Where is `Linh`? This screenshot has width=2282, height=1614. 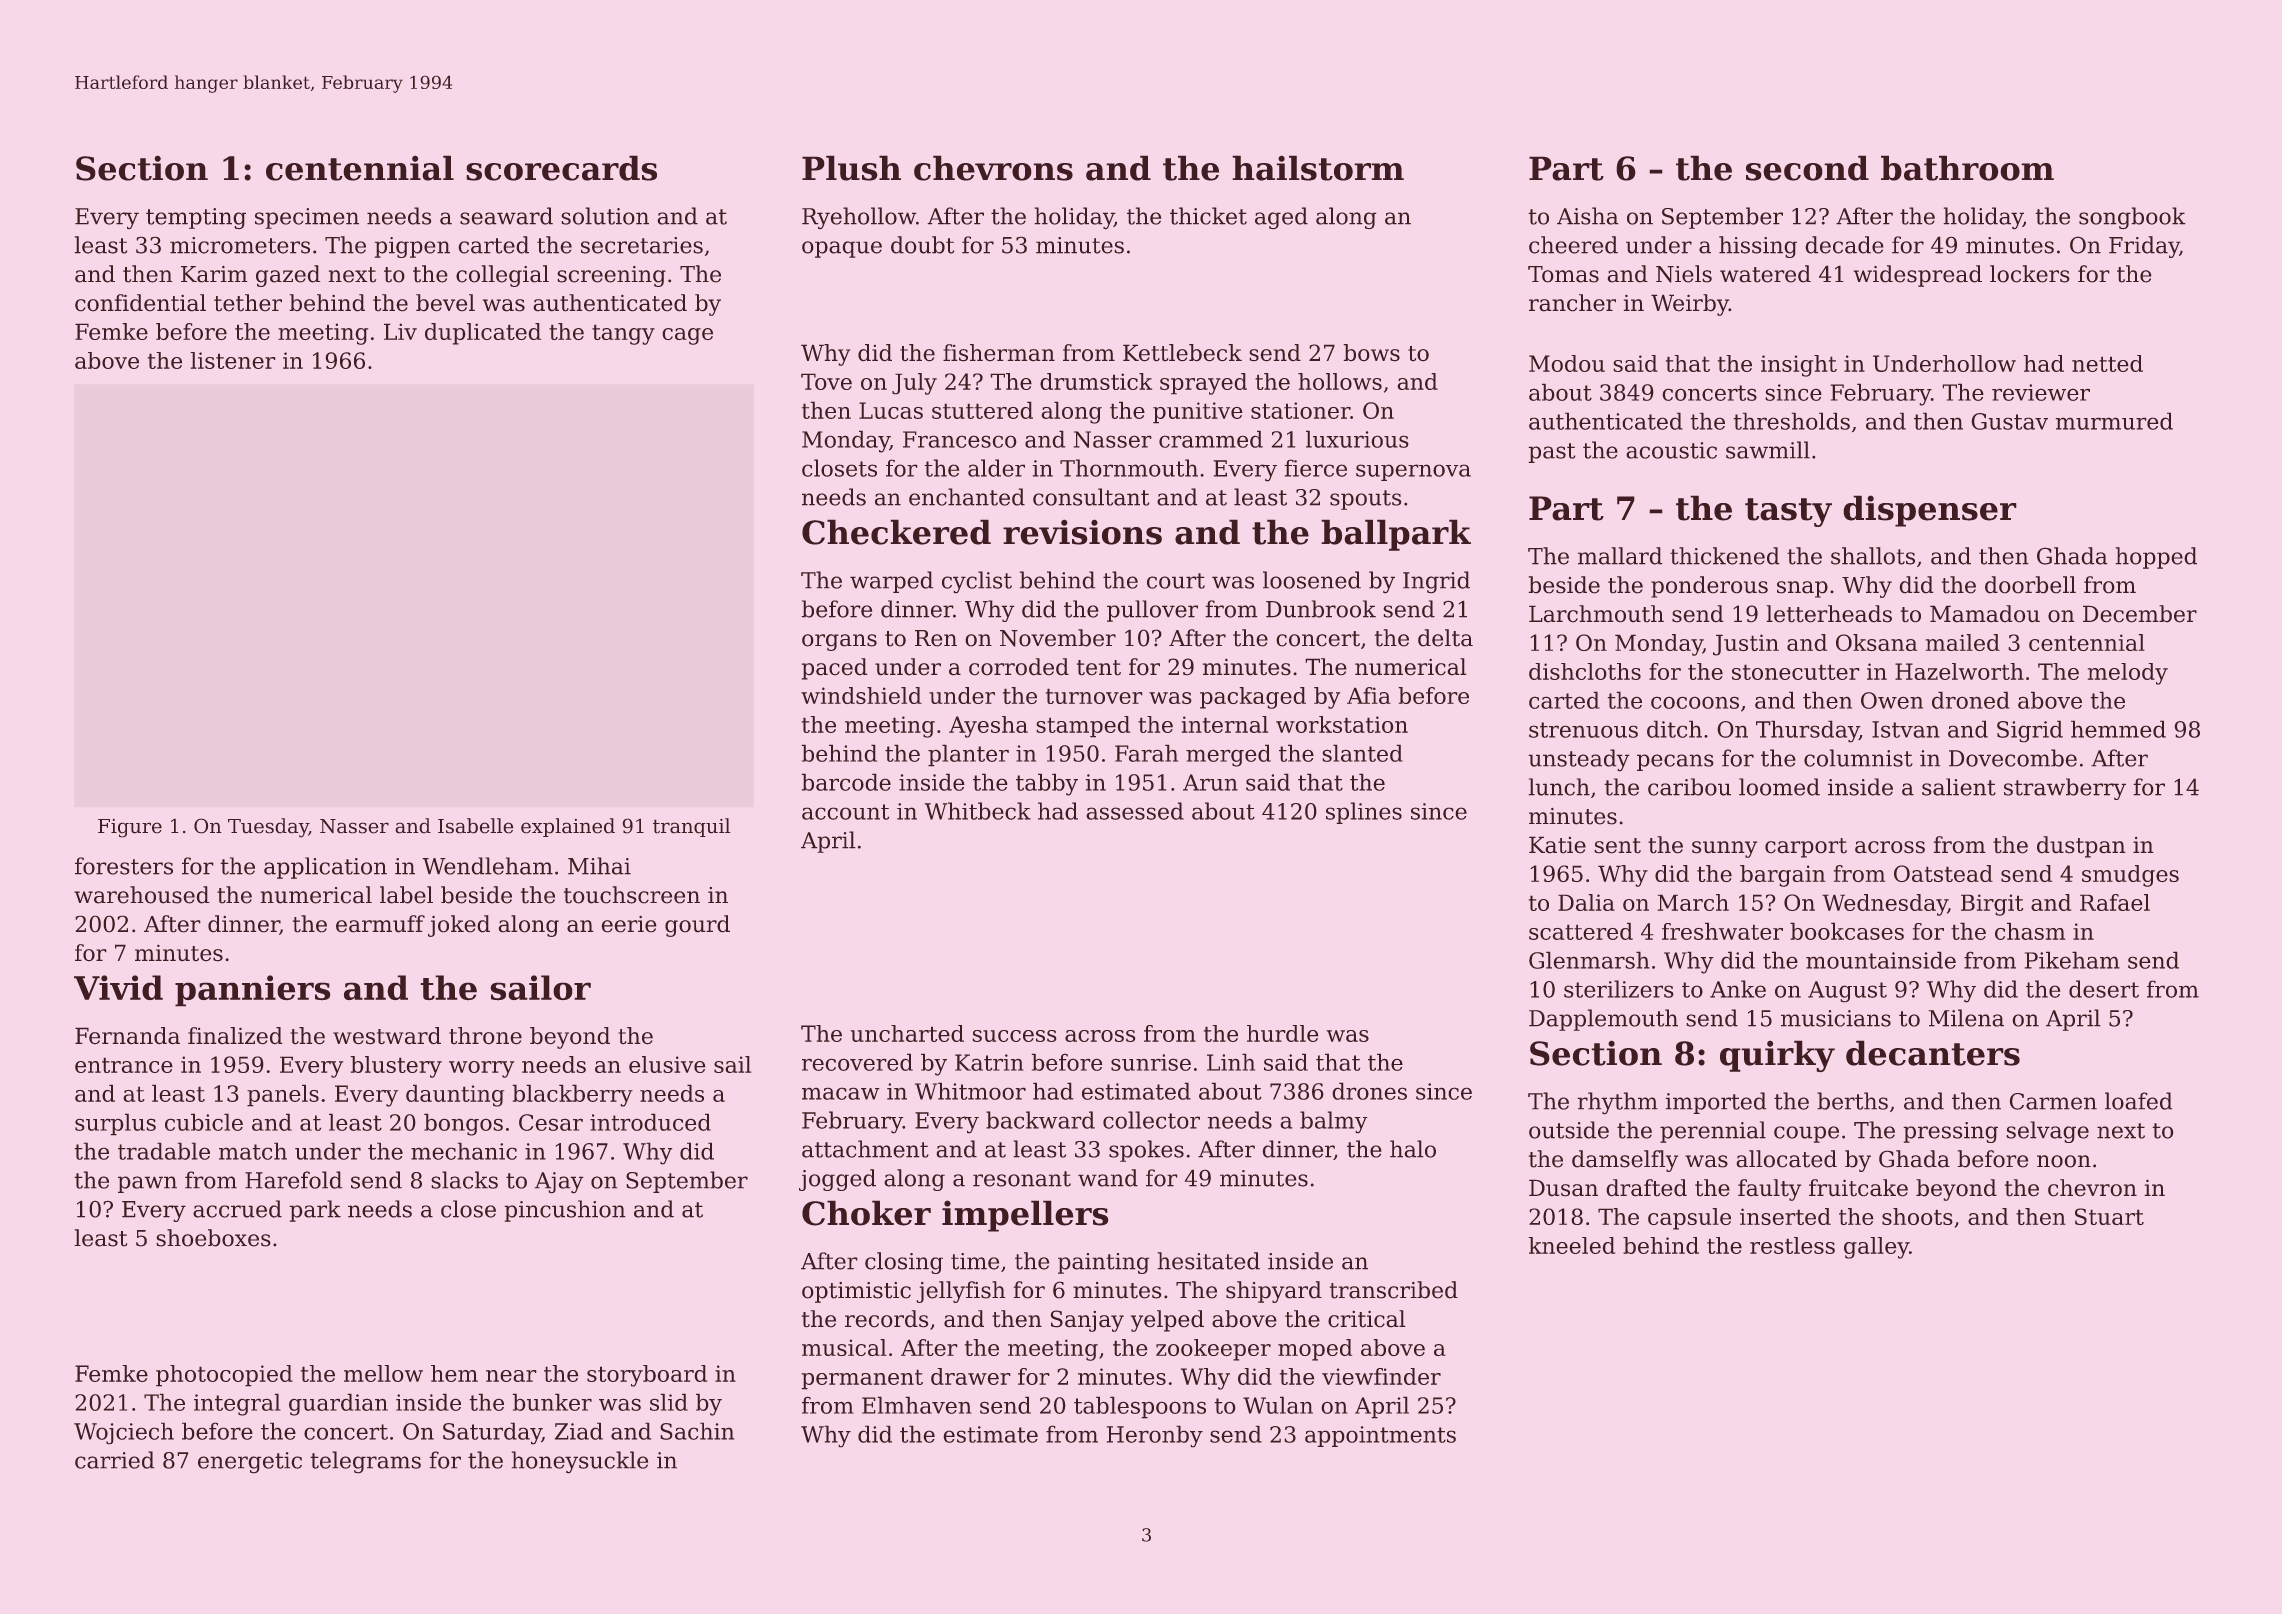
Linh is located at coordinates (1231, 1062).
